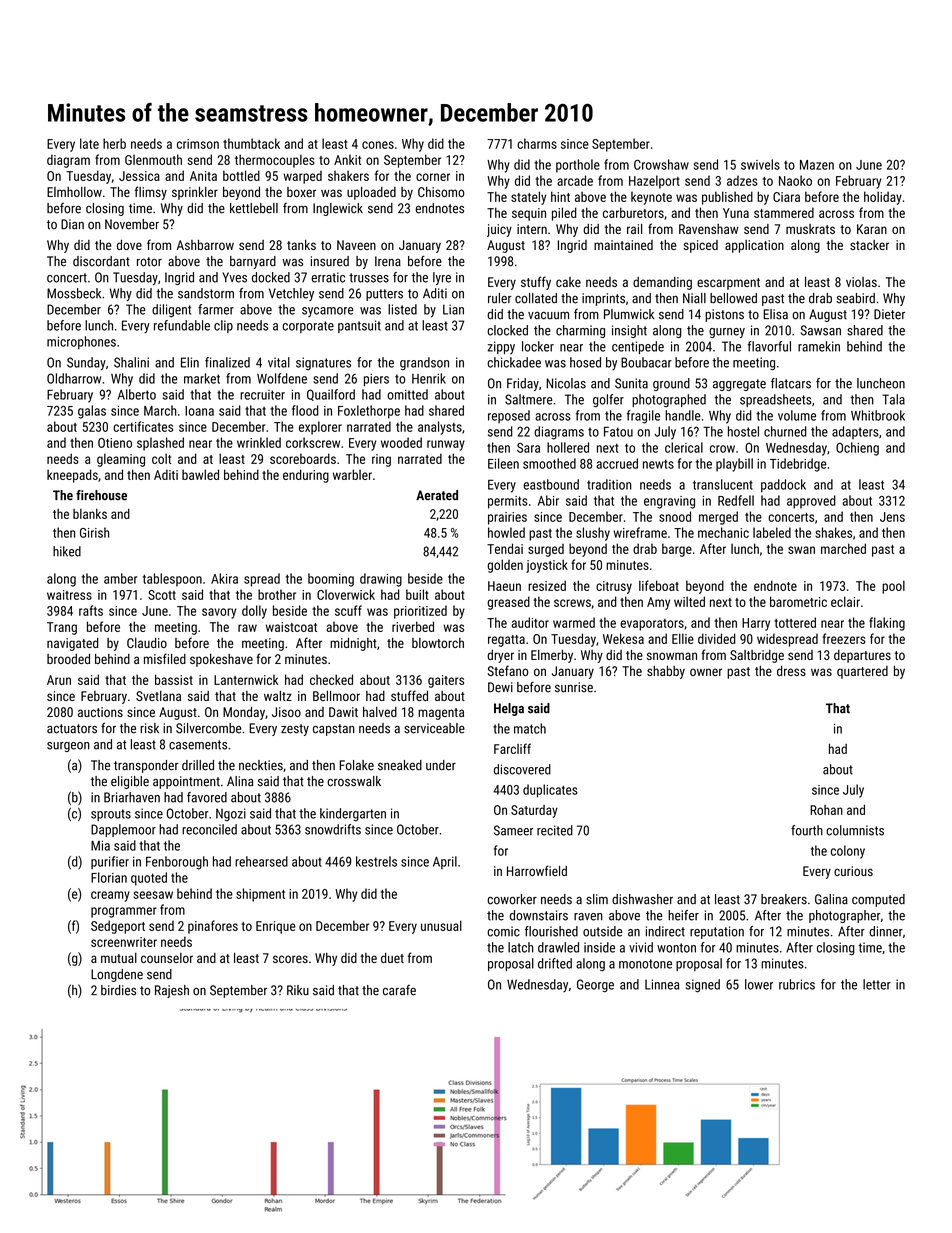 The height and width of the image is (1233, 952). Describe the element at coordinates (760, 164) in the image. I see `swivels` at that location.
